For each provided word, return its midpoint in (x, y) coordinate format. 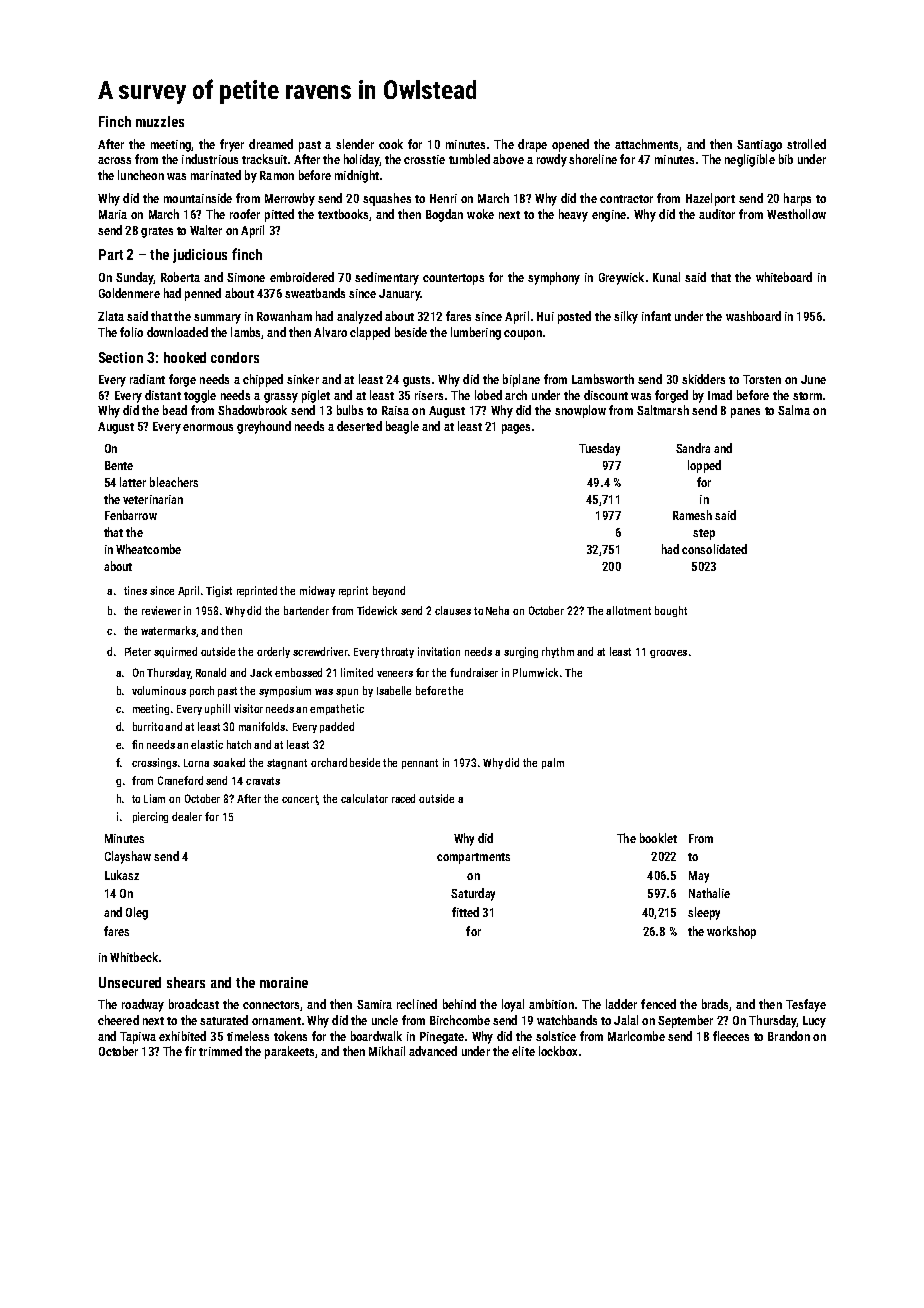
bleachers (174, 482)
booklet (658, 838)
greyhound (264, 427)
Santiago (759, 146)
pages (516, 429)
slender (355, 144)
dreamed (271, 144)
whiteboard (784, 277)
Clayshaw (128, 857)
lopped (704, 466)
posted (574, 317)
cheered (118, 1020)
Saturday (473, 894)
